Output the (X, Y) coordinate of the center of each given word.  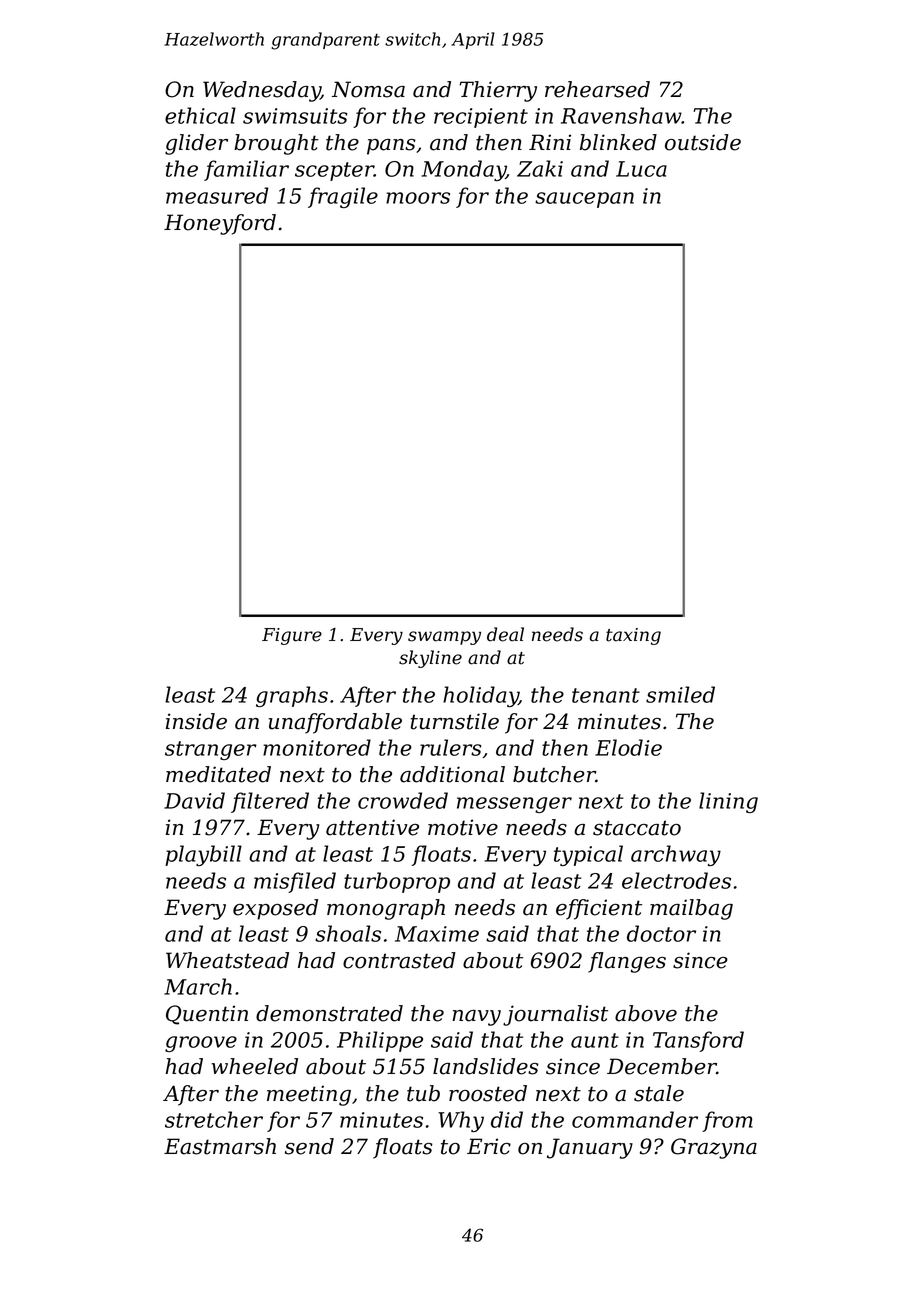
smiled (680, 694)
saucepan (584, 200)
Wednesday (262, 91)
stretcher (214, 1119)
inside (196, 721)
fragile (343, 197)
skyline (430, 659)
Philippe (380, 1041)
